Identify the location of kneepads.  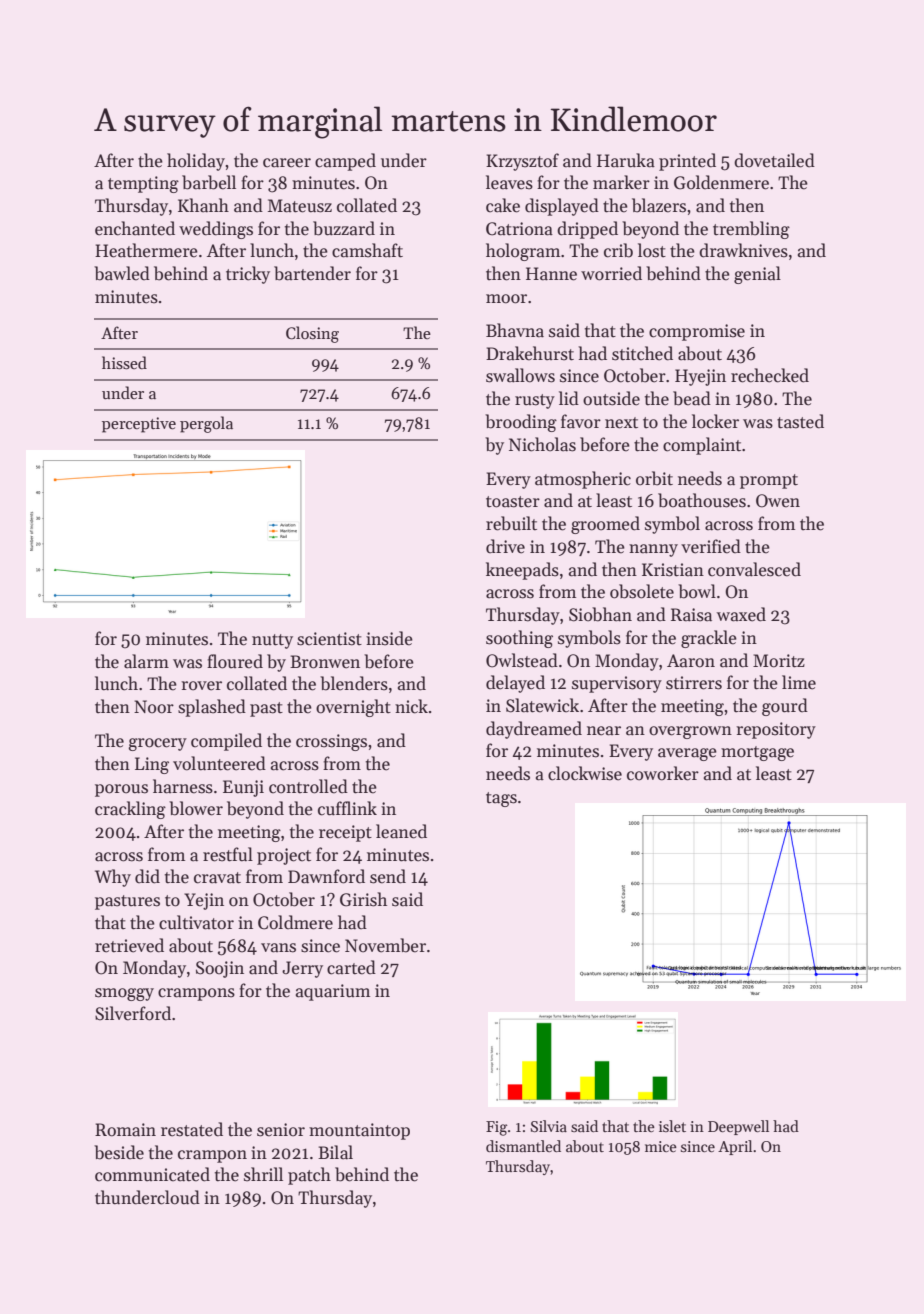
(522, 571).
